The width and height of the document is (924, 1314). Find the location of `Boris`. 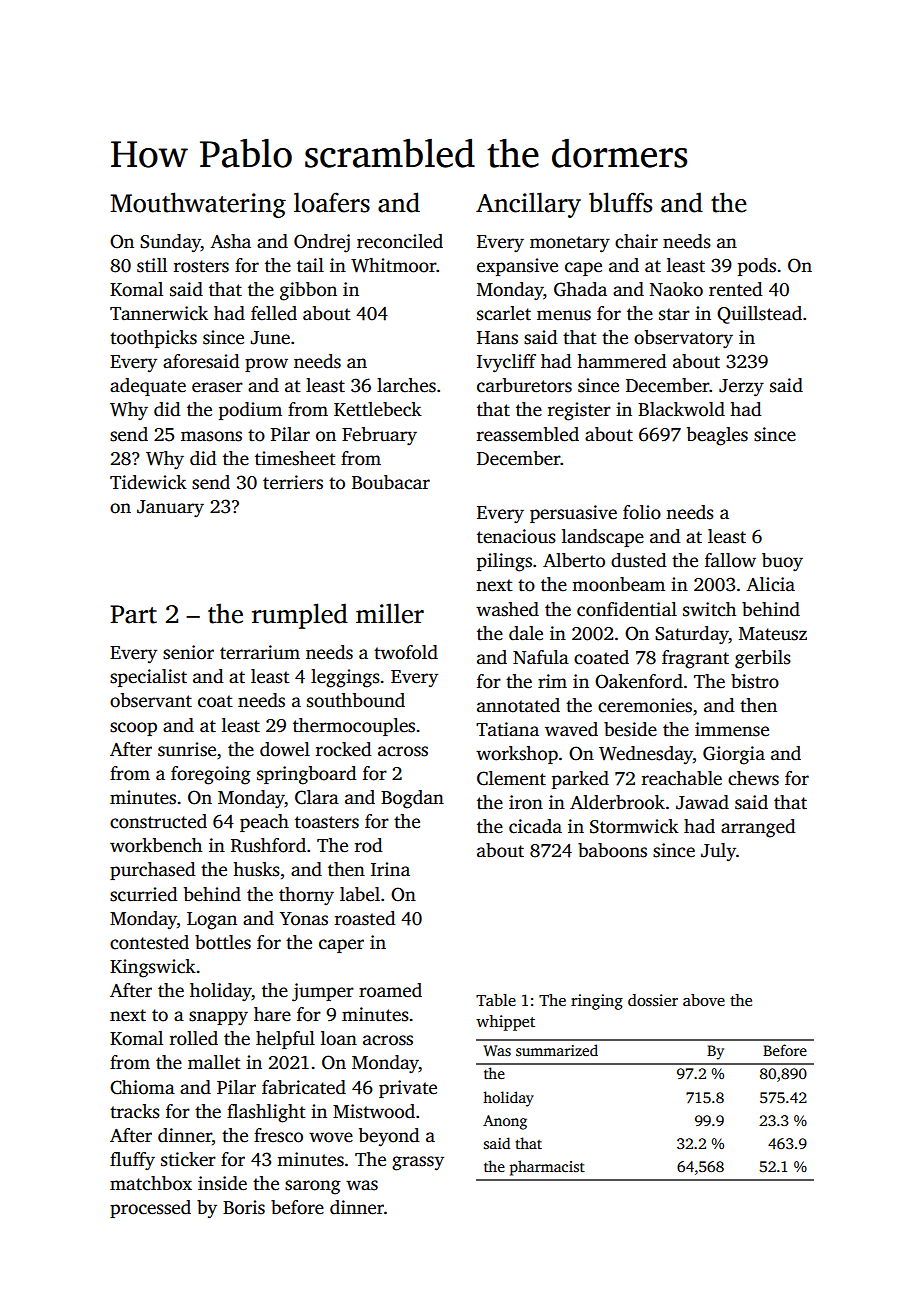

Boris is located at coordinates (244, 1207).
